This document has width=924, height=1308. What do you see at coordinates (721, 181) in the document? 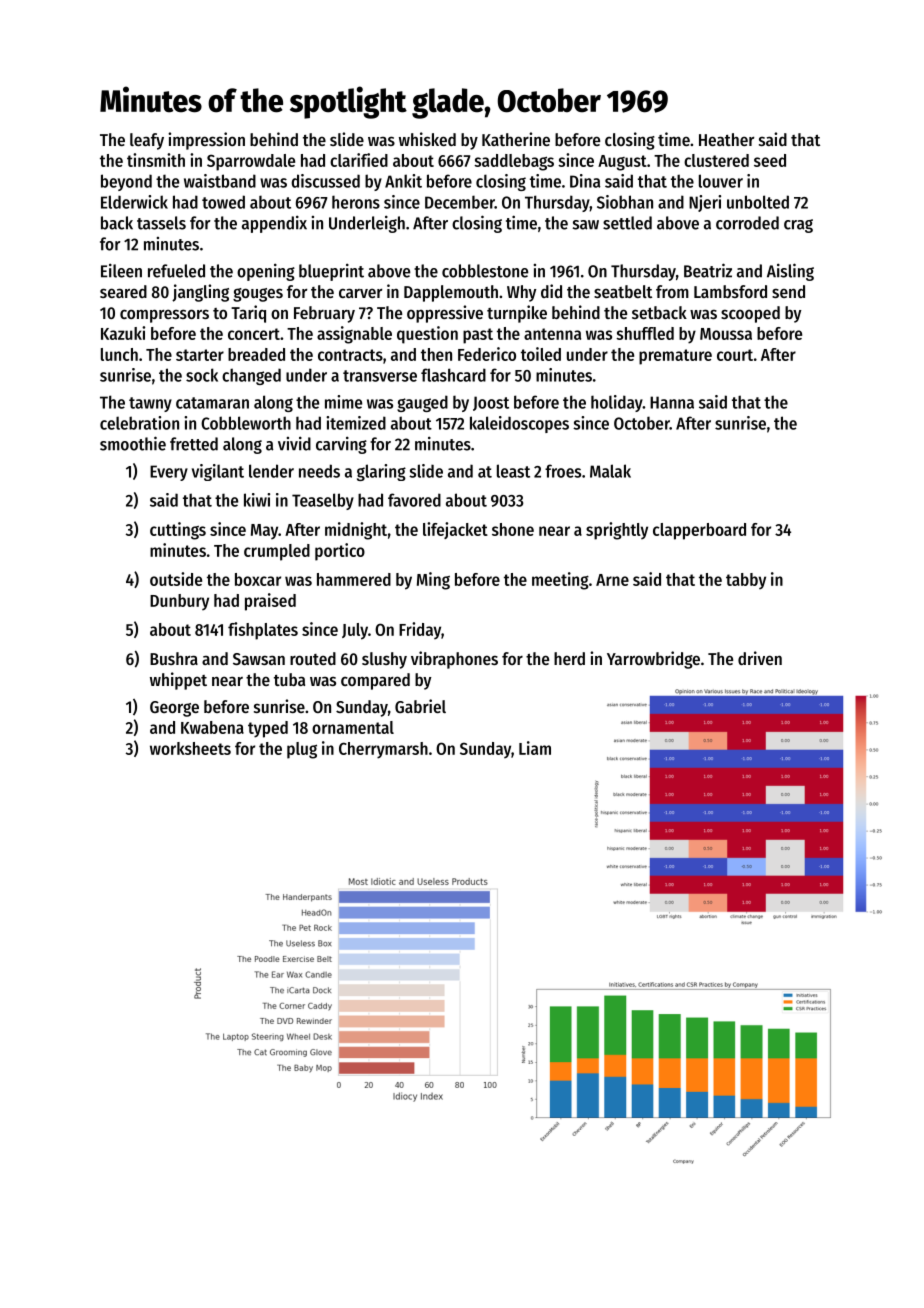
I see `louver` at bounding box center [721, 181].
